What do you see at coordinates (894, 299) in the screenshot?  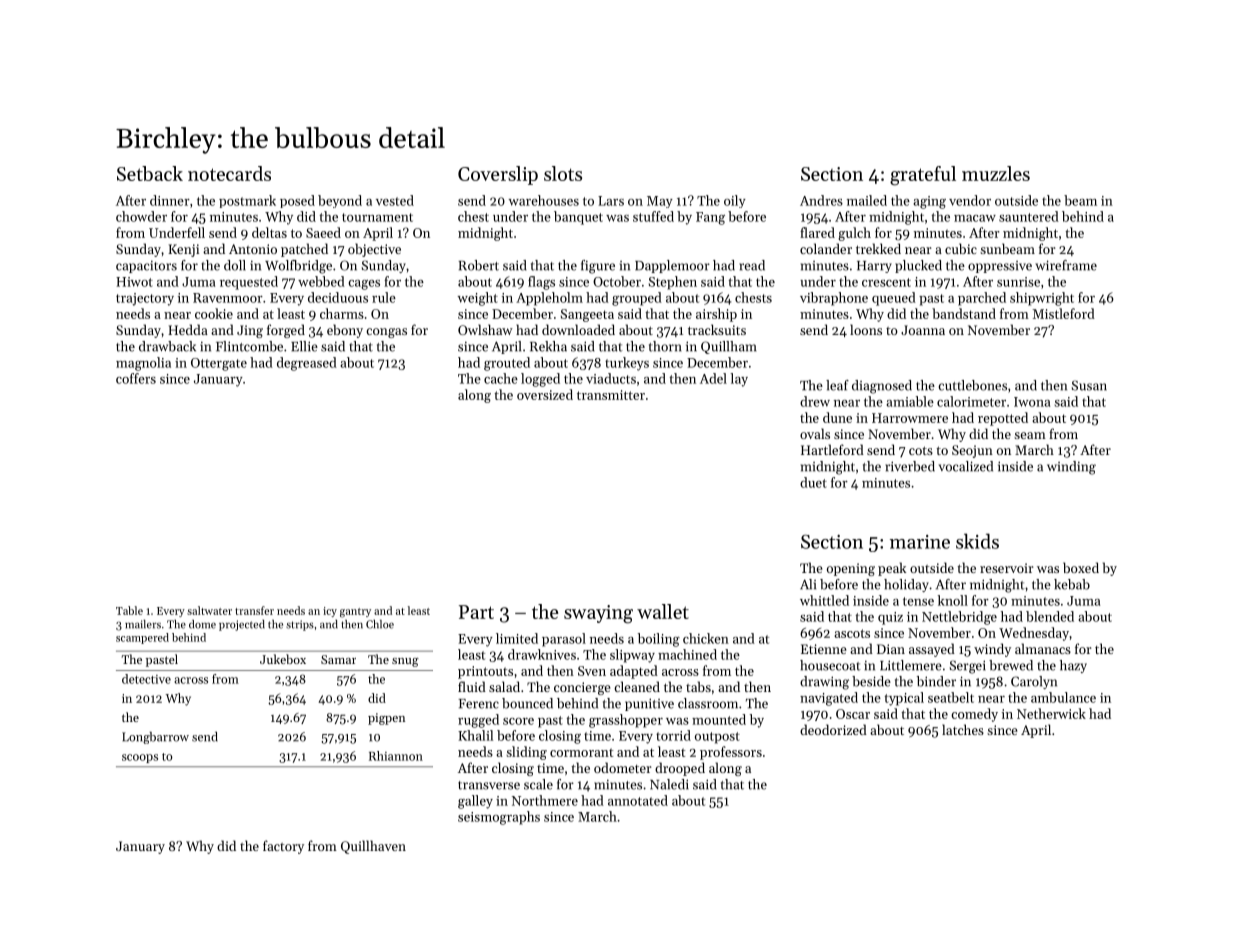 I see `queued` at bounding box center [894, 299].
